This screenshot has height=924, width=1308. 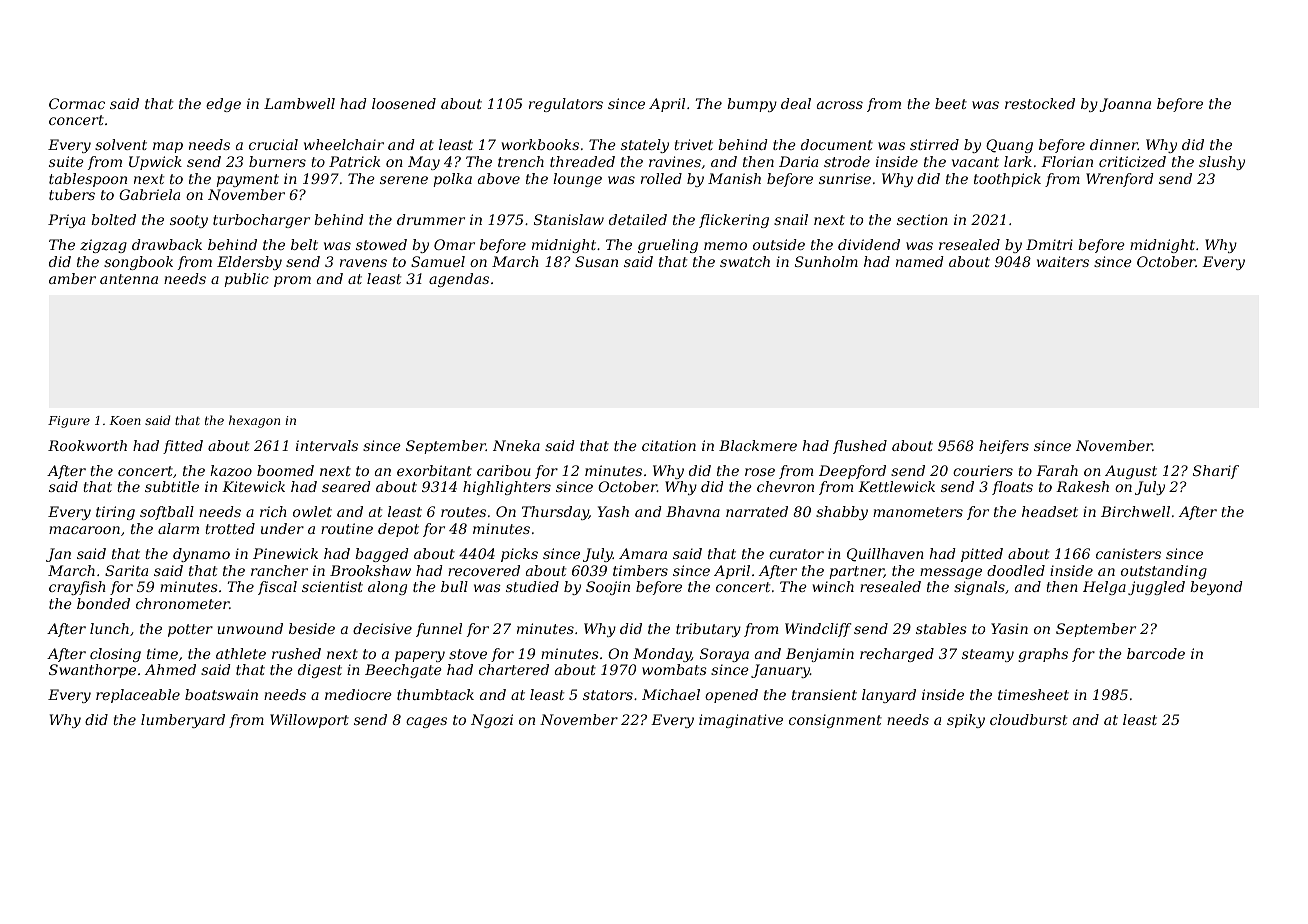 What do you see at coordinates (103, 603) in the screenshot?
I see `bonded` at bounding box center [103, 603].
